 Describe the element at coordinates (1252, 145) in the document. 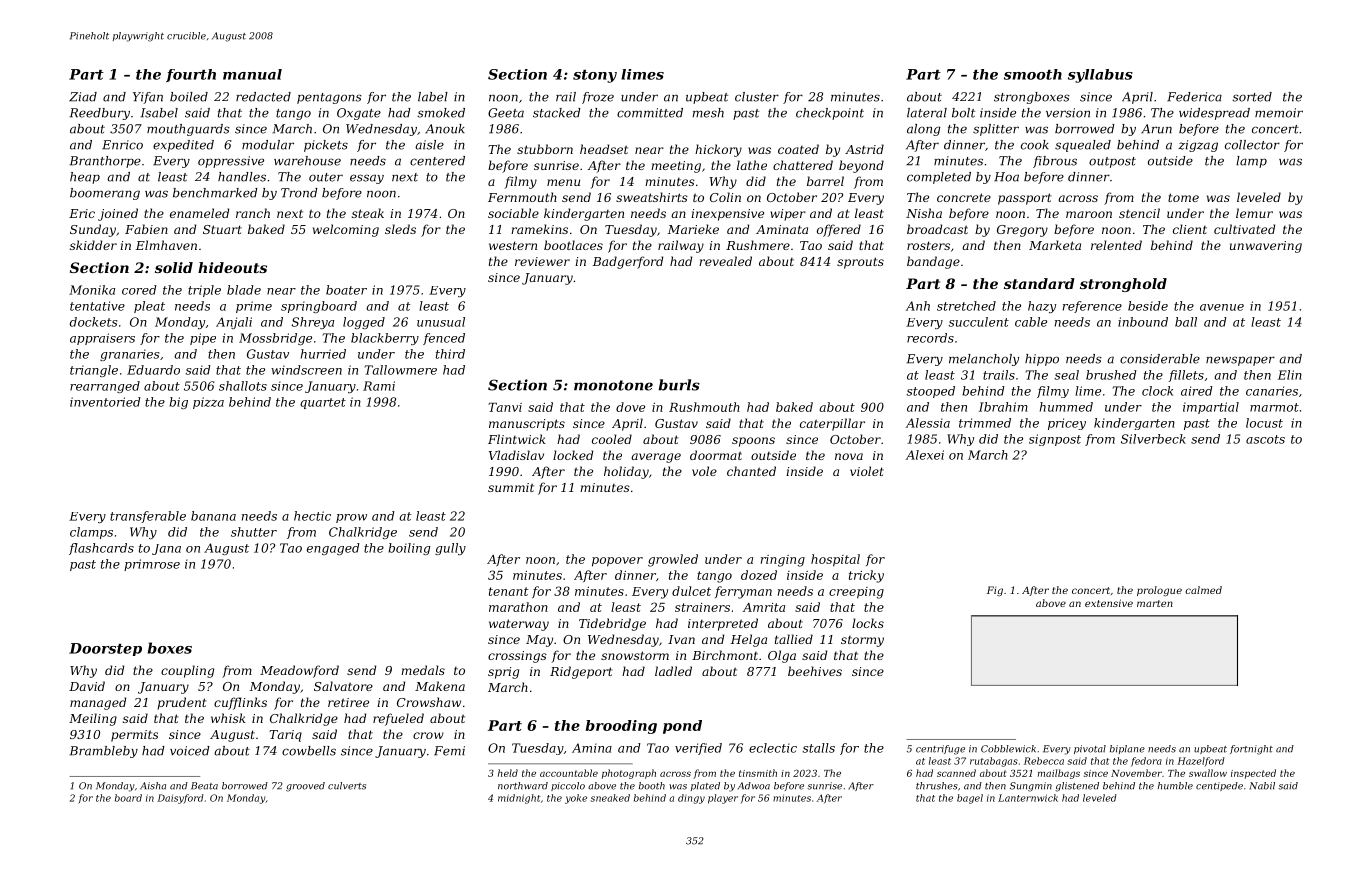

I see `collector` at that location.
